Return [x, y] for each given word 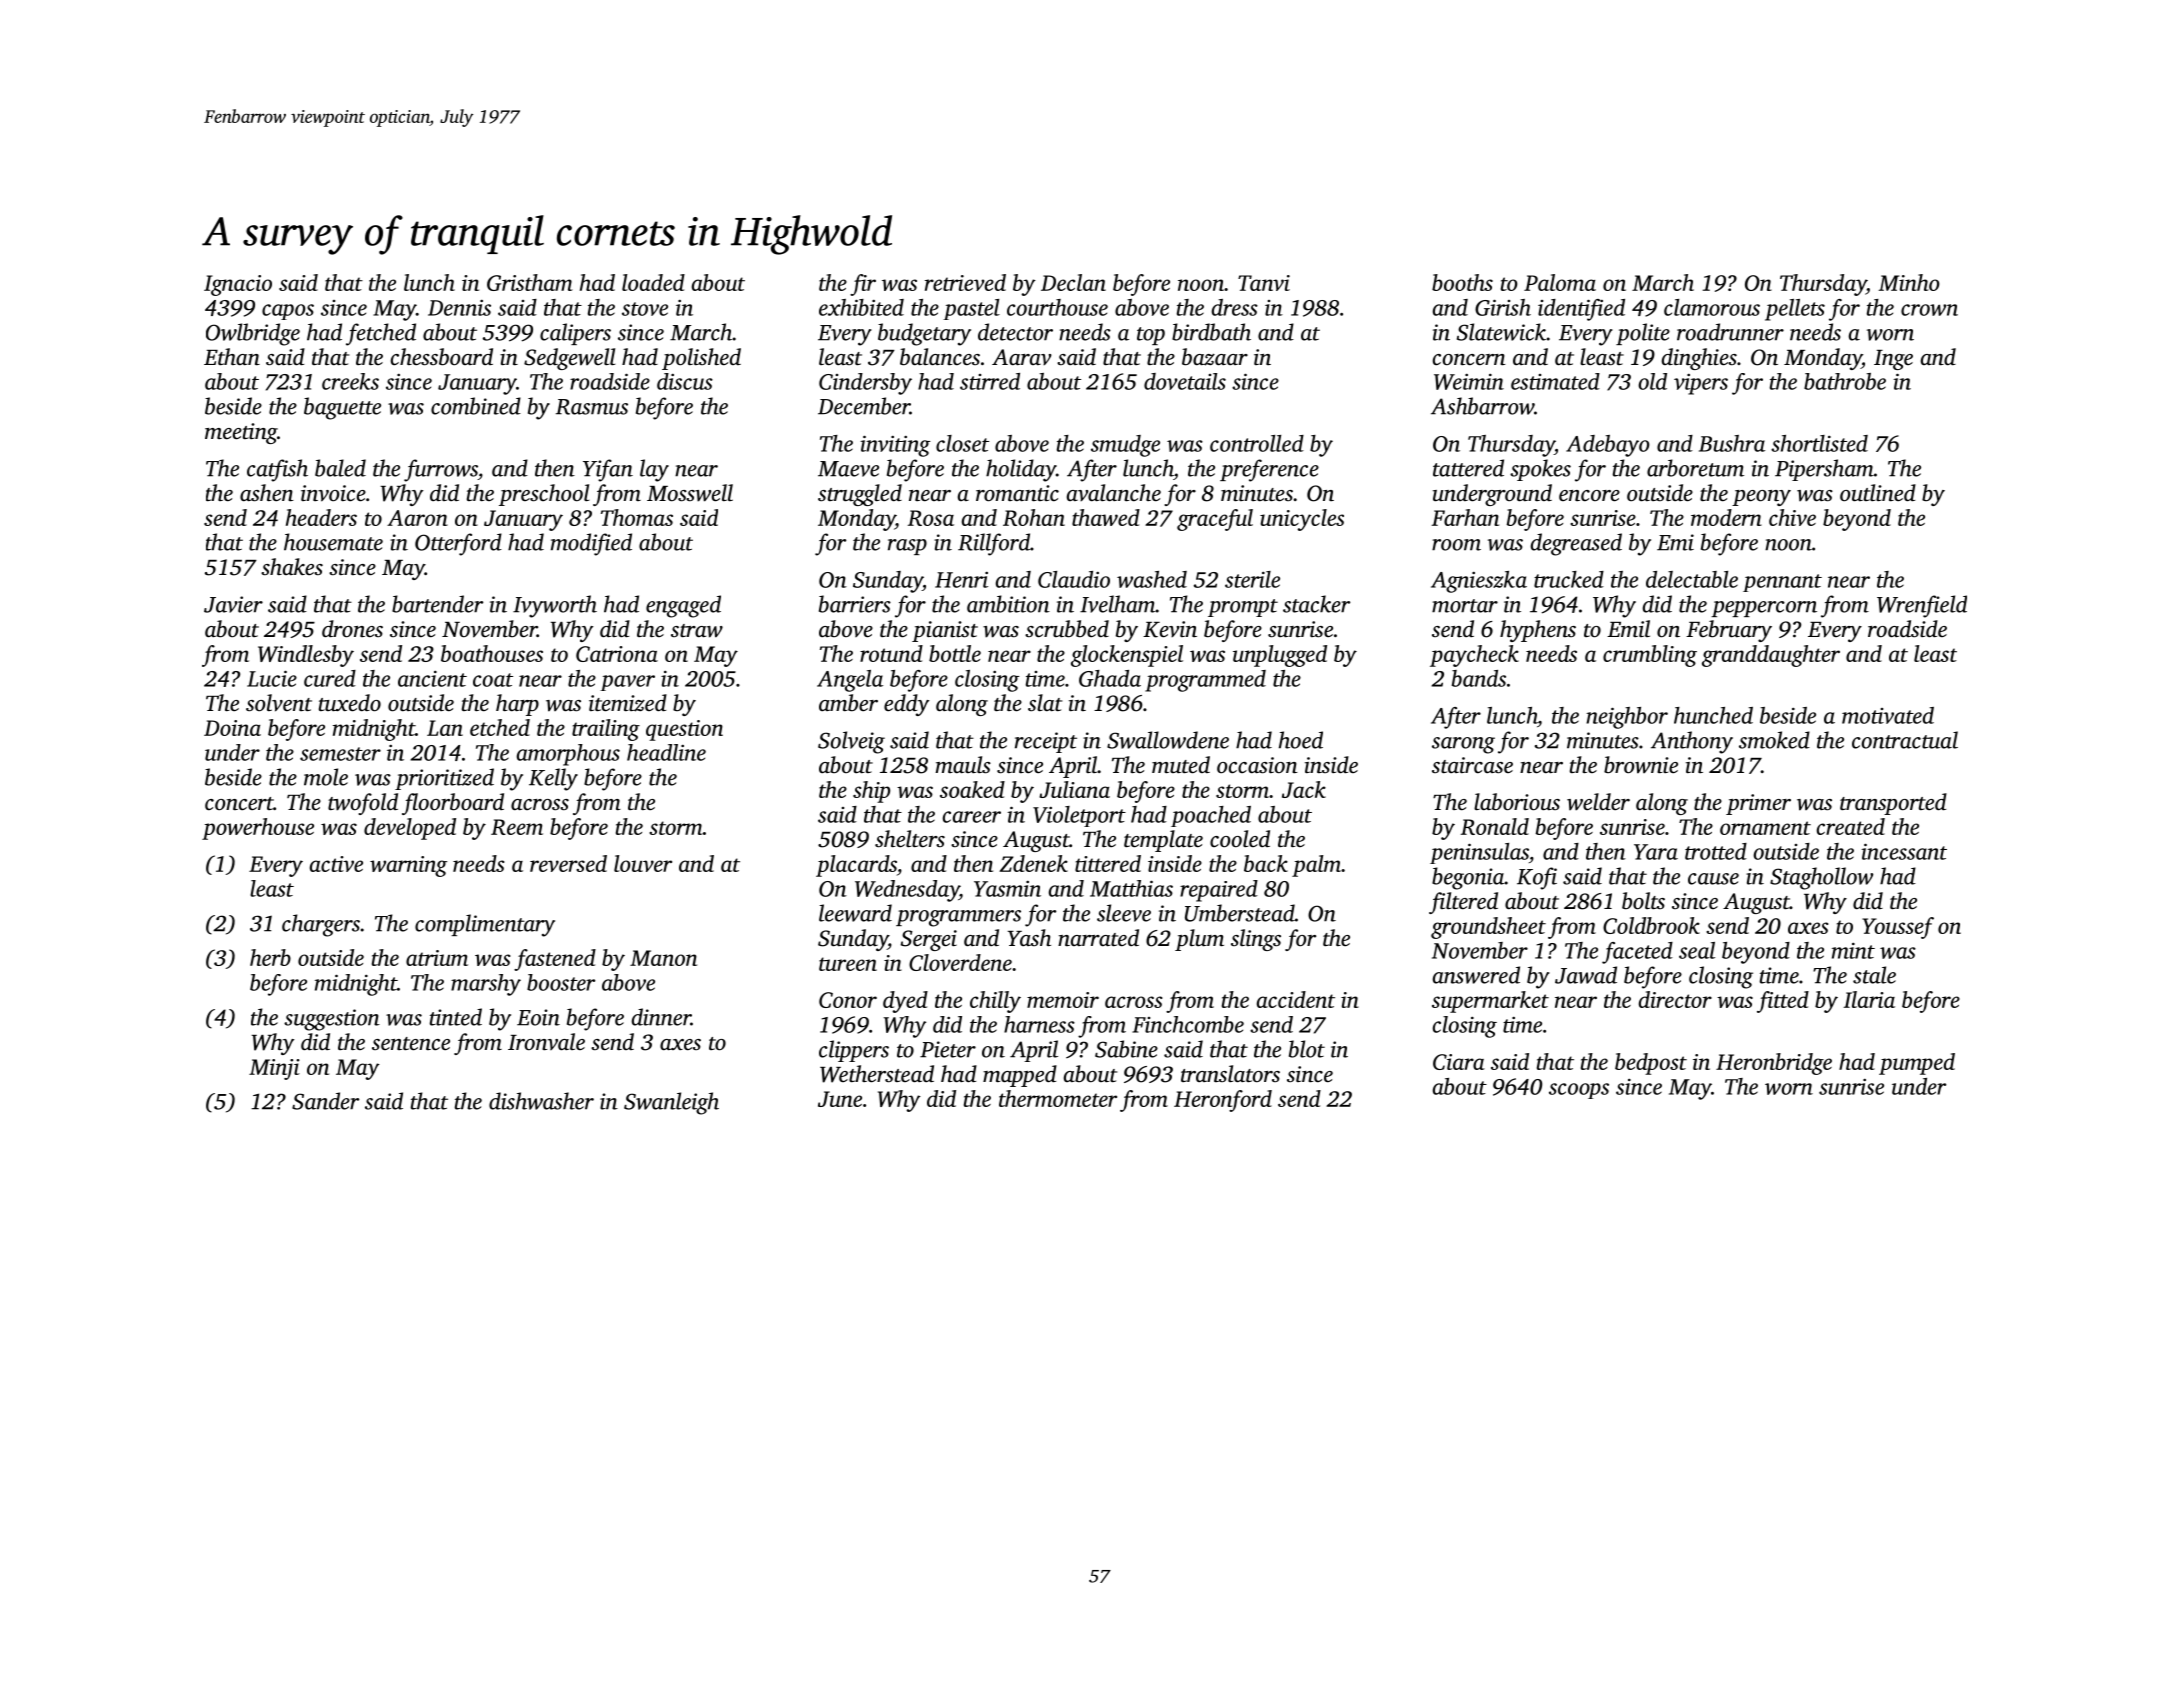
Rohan [1034, 517]
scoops [1579, 1091]
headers [321, 517]
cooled [1240, 839]
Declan [1073, 282]
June [840, 1099]
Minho [1909, 282]
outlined [1878, 493]
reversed [568, 863]
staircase [1472, 765]
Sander [325, 1101]
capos [288, 312]
